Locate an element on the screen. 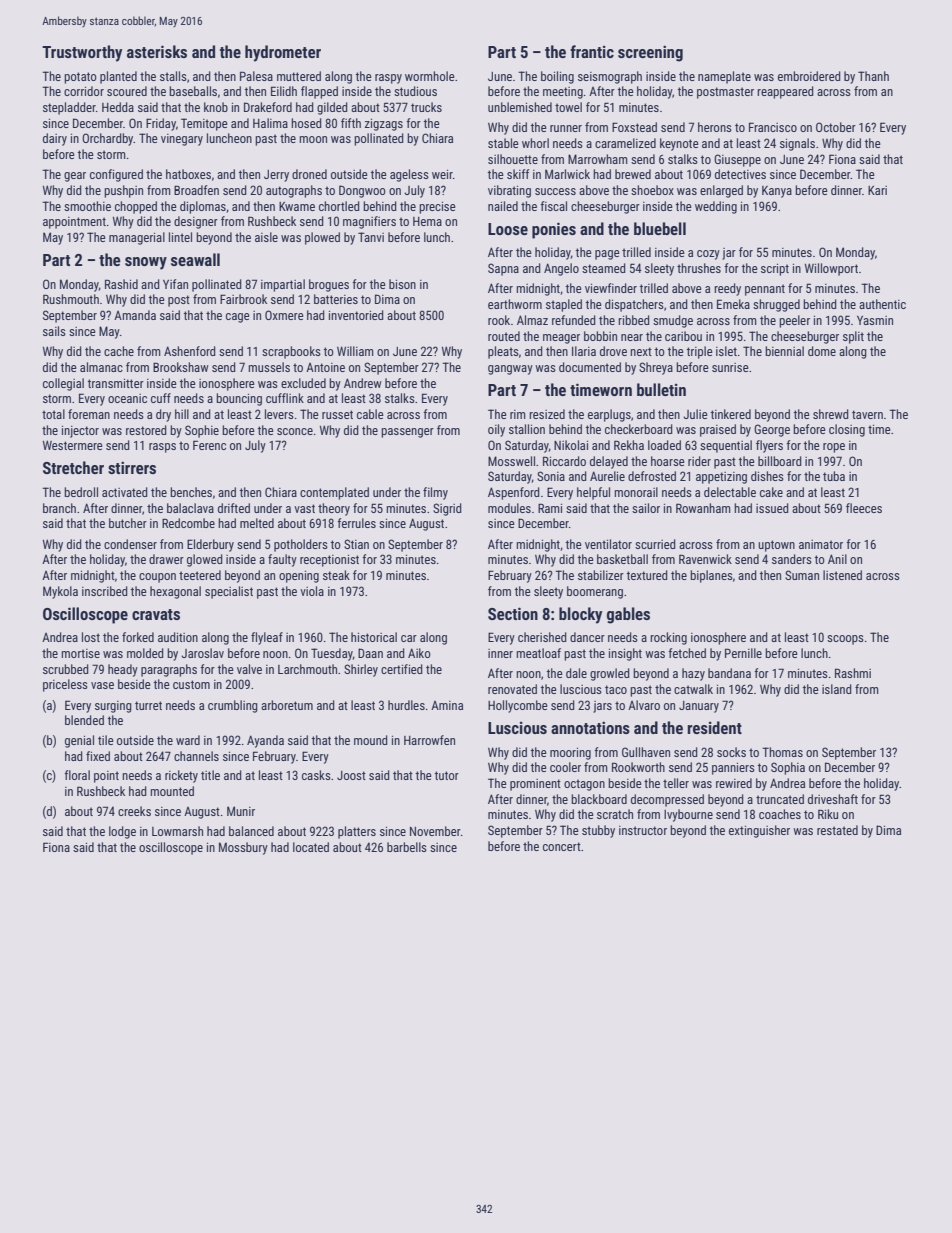 The image size is (952, 1233). lodge is located at coordinates (122, 832).
